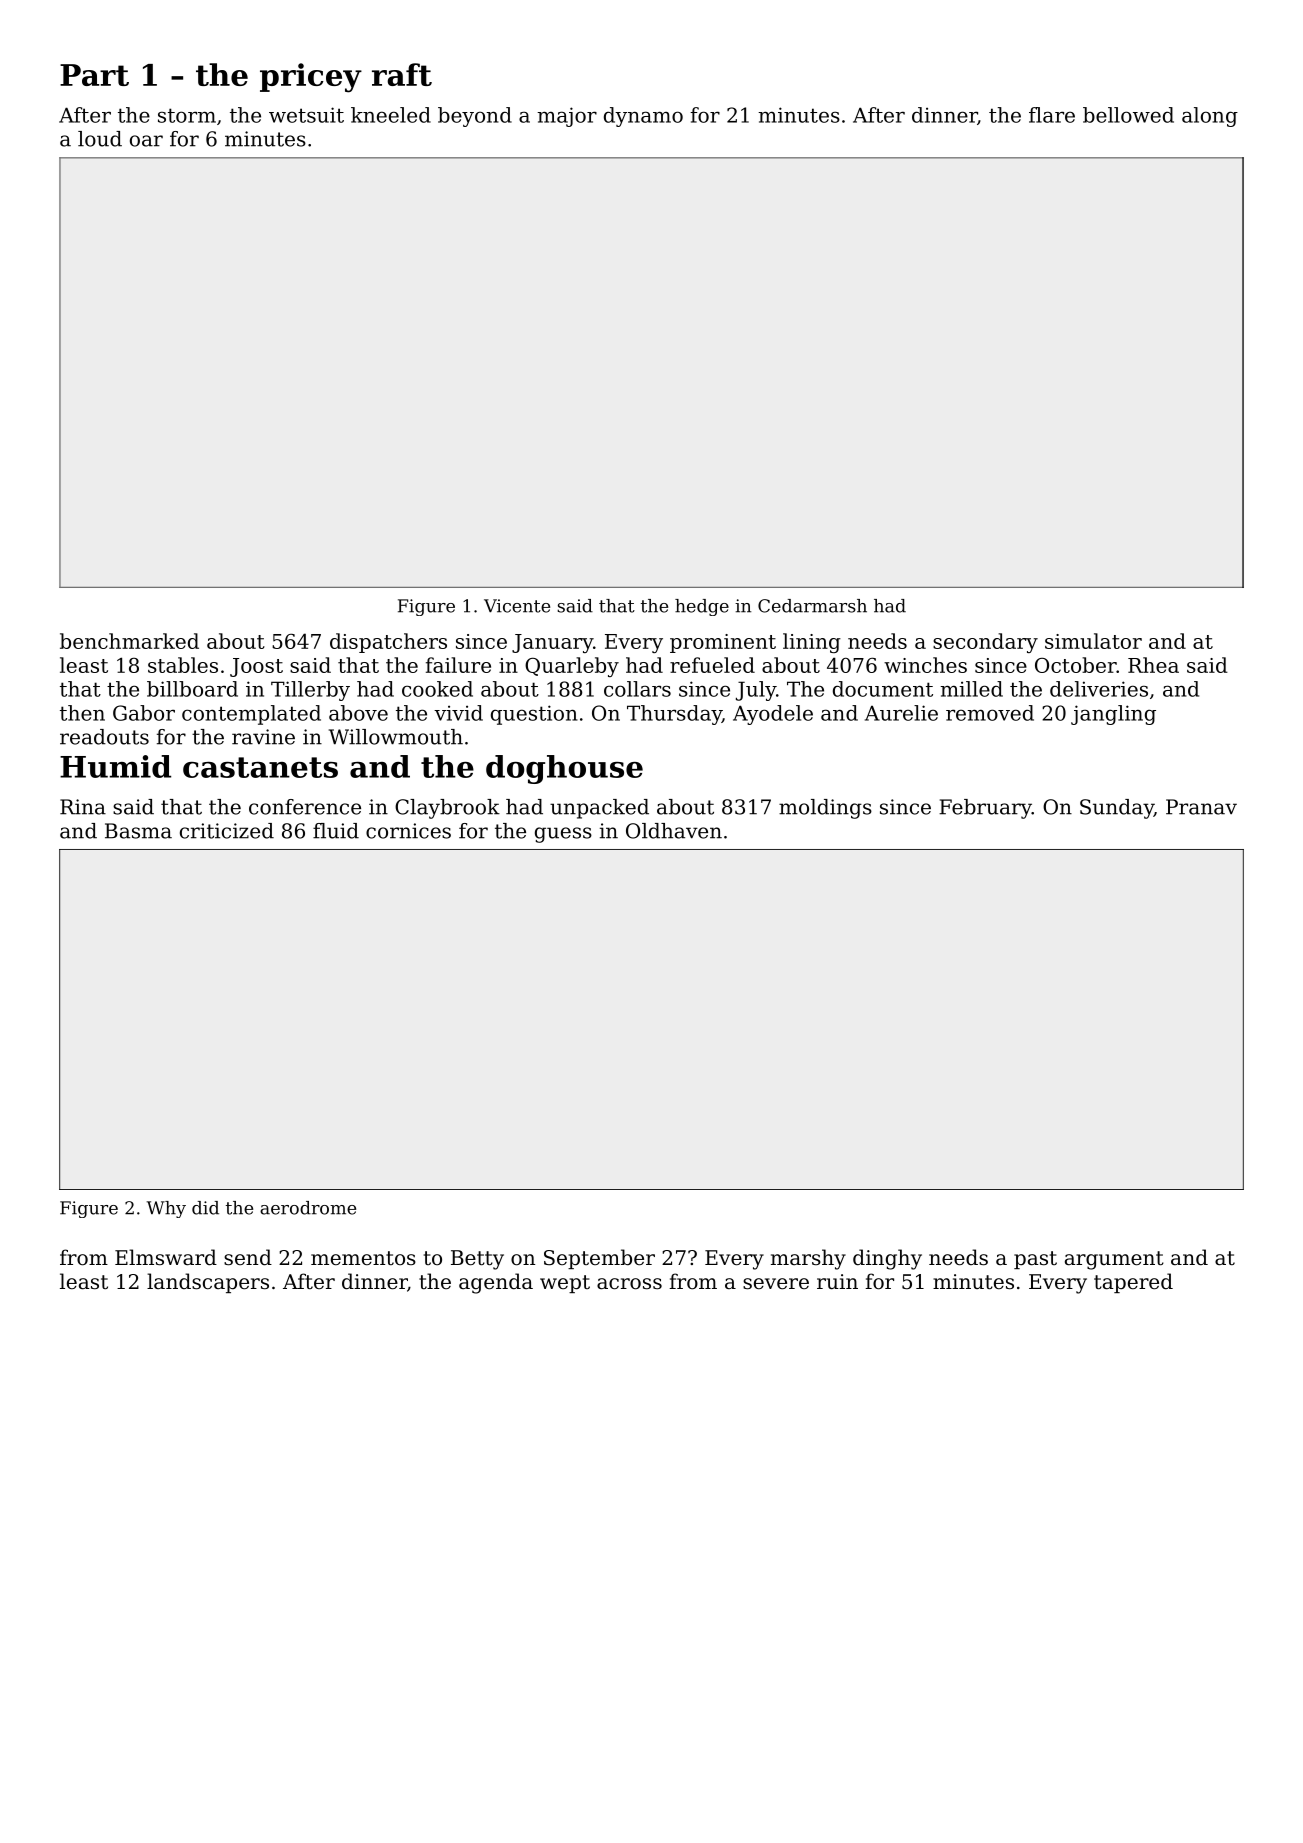 Image resolution: width=1303 pixels, height=1843 pixels. Describe the element at coordinates (517, 606) in the document. I see `Vicente` at that location.
